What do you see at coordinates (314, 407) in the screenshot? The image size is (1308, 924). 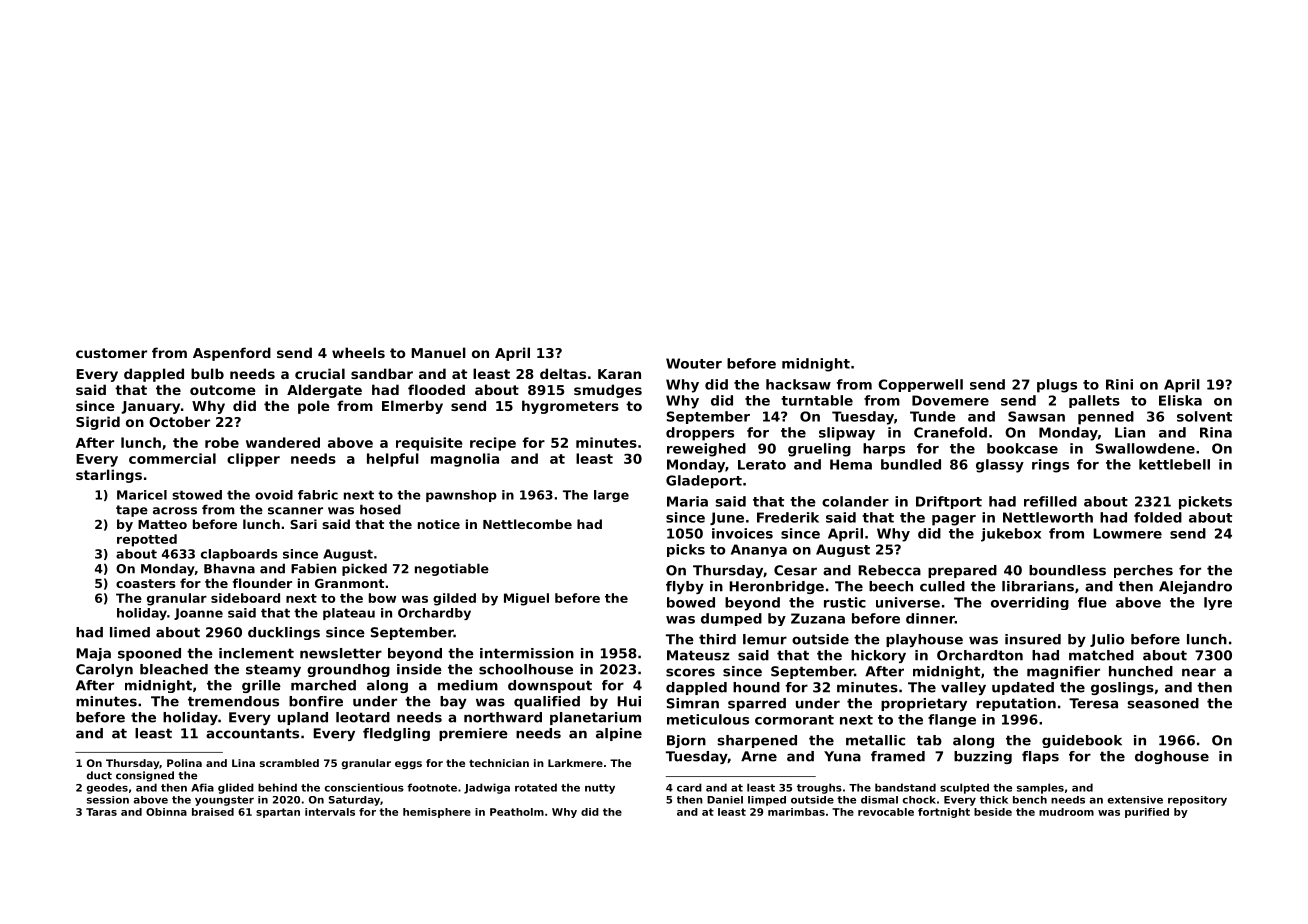 I see `pole` at bounding box center [314, 407].
